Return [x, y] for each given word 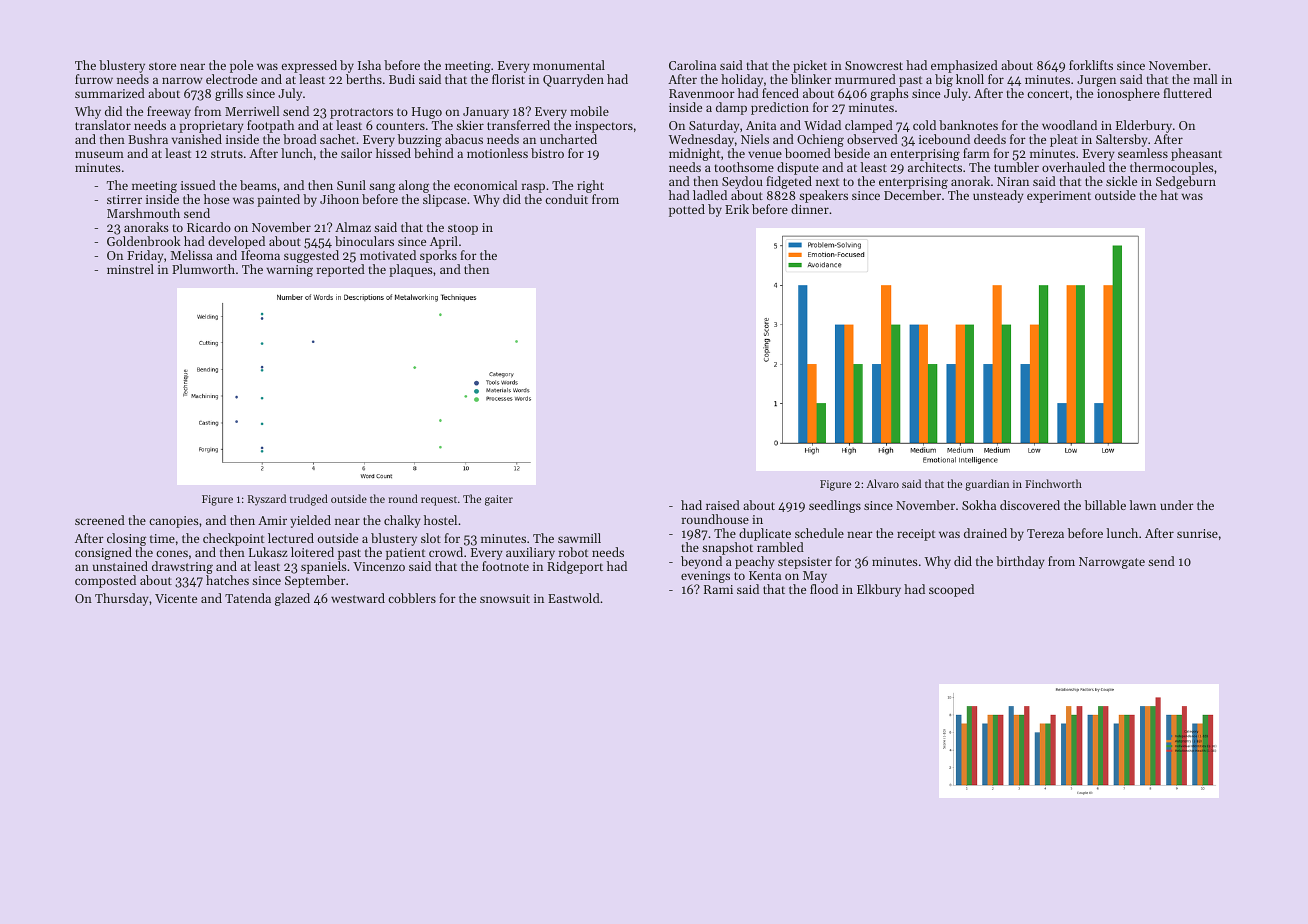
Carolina [692, 65]
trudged [309, 500]
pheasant [1196, 154]
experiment [1059, 197]
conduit [566, 199]
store [162, 66]
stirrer [124, 199]
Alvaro [882, 483]
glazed [292, 599]
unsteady [998, 196]
